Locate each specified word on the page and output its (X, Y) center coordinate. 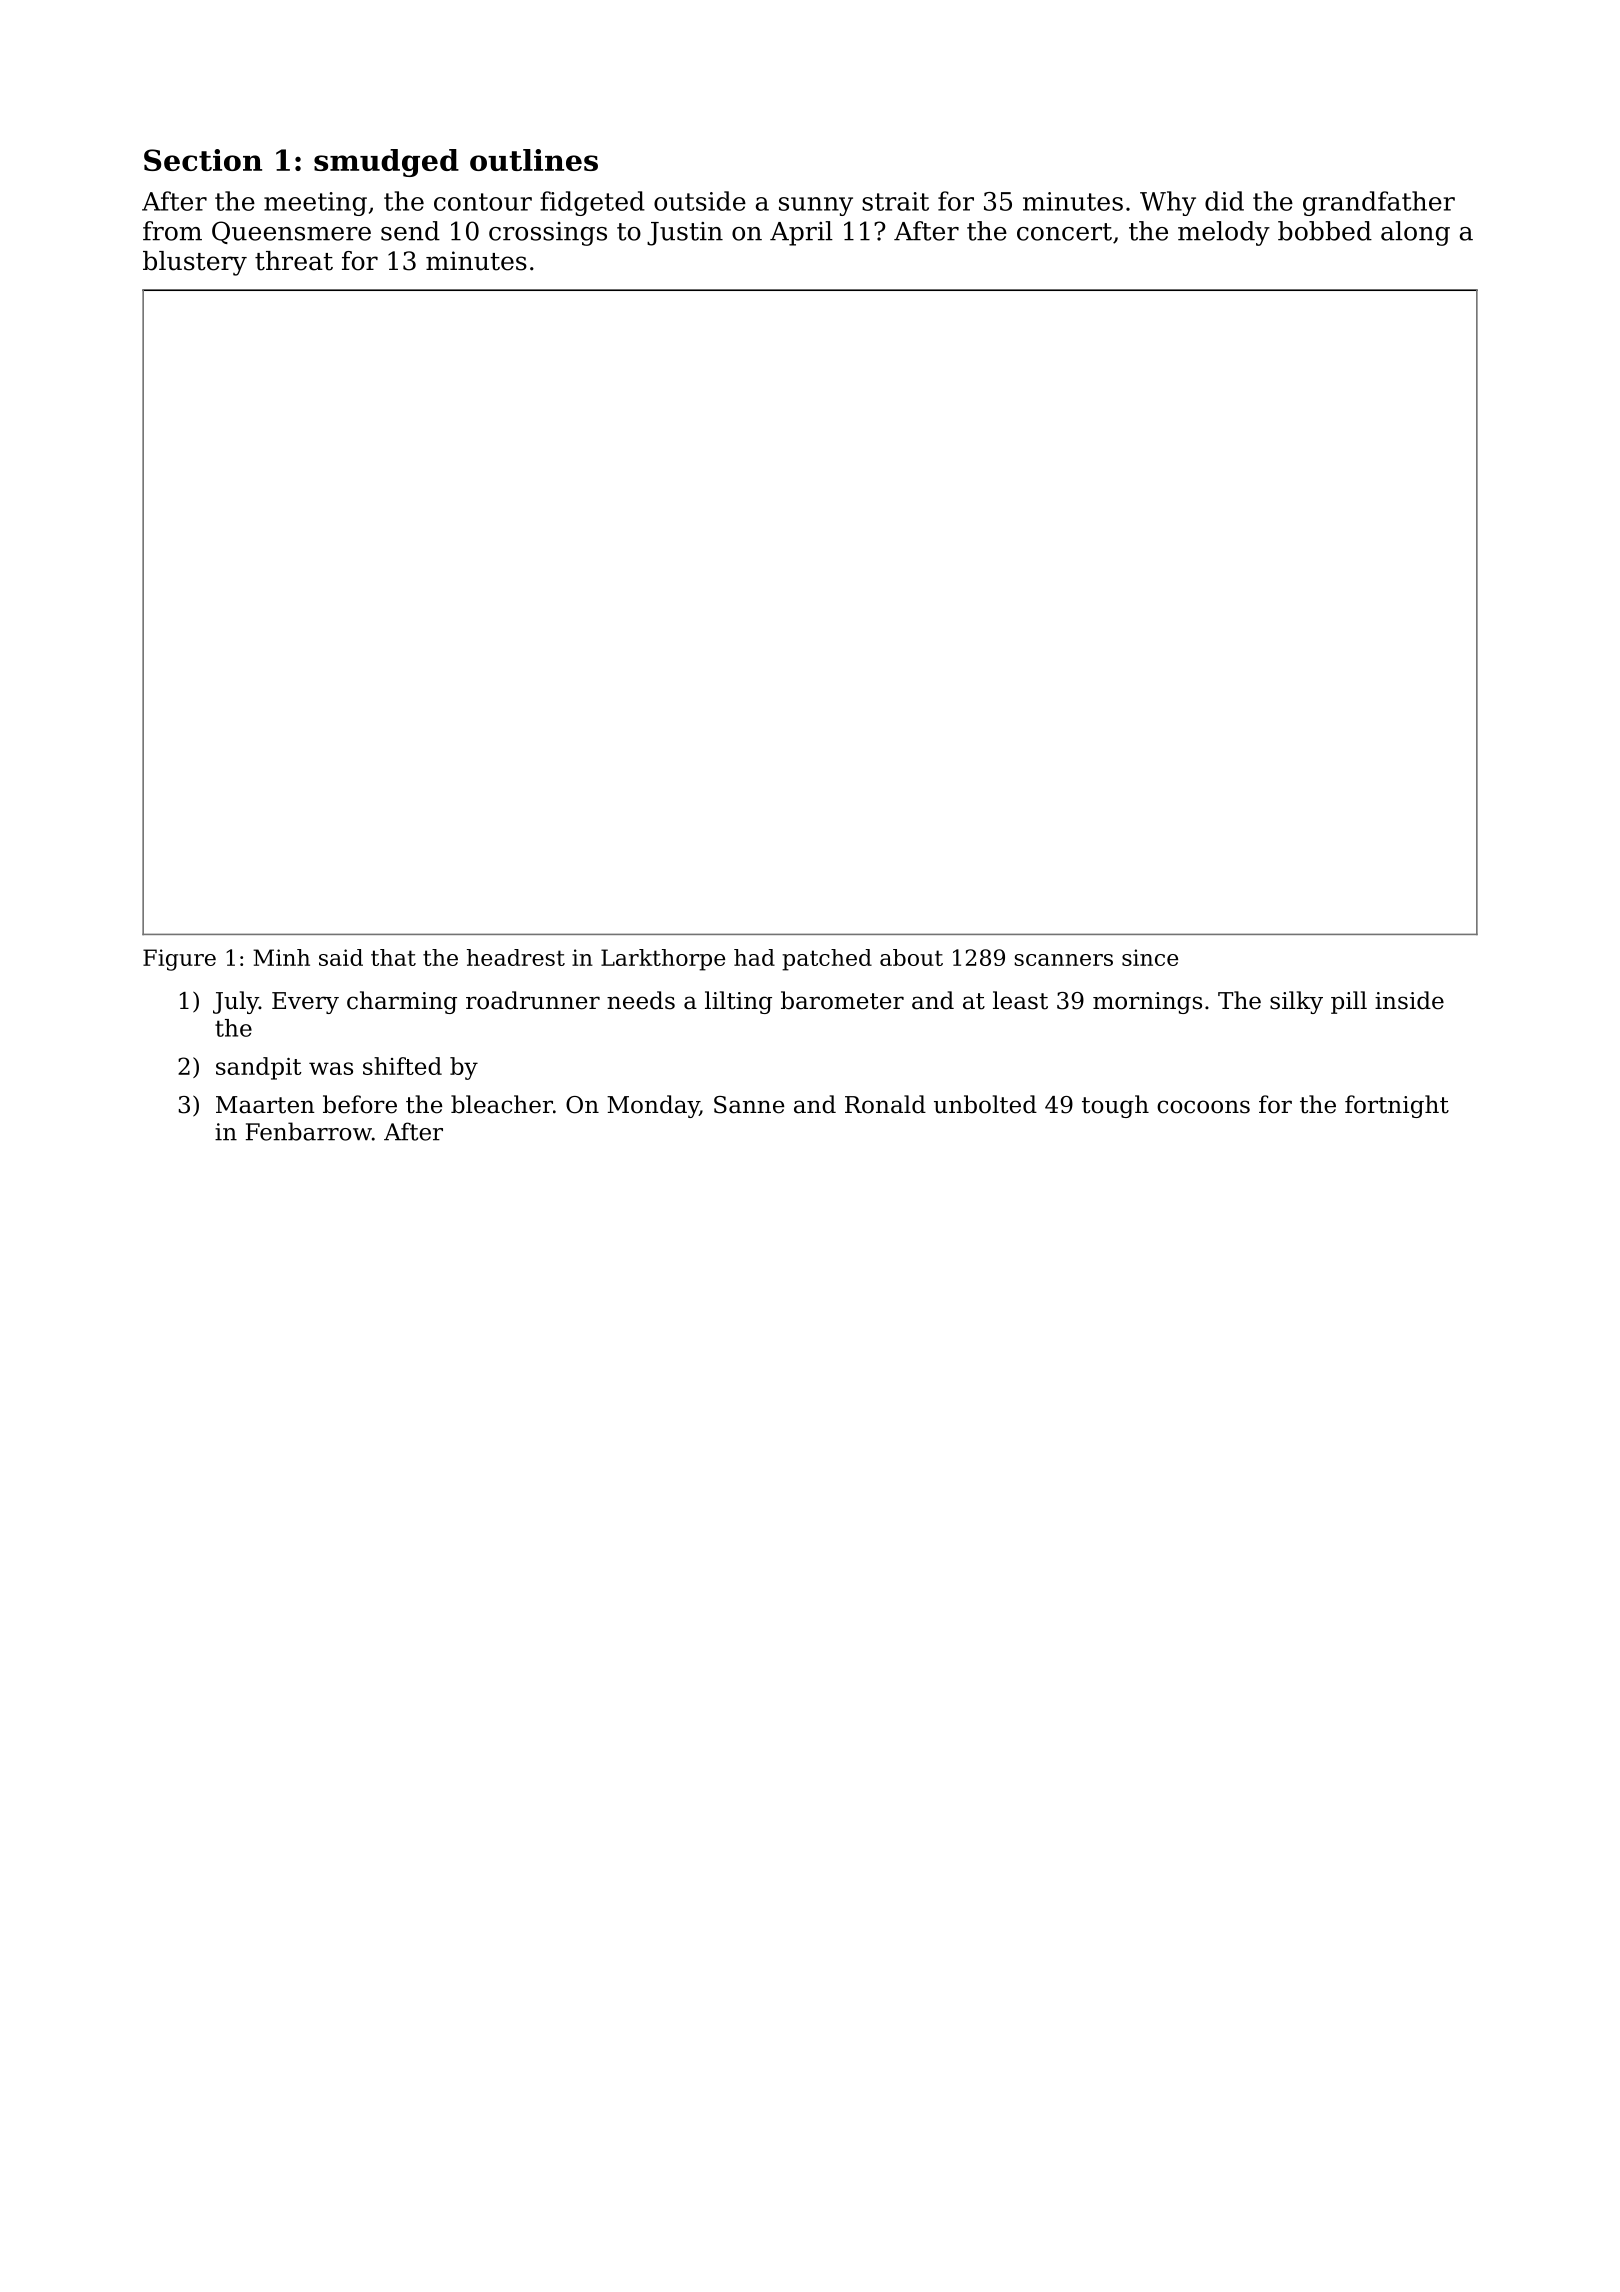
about (911, 957)
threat (294, 261)
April (801, 233)
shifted (402, 1066)
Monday (653, 1106)
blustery (195, 263)
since (1150, 957)
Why (1168, 203)
